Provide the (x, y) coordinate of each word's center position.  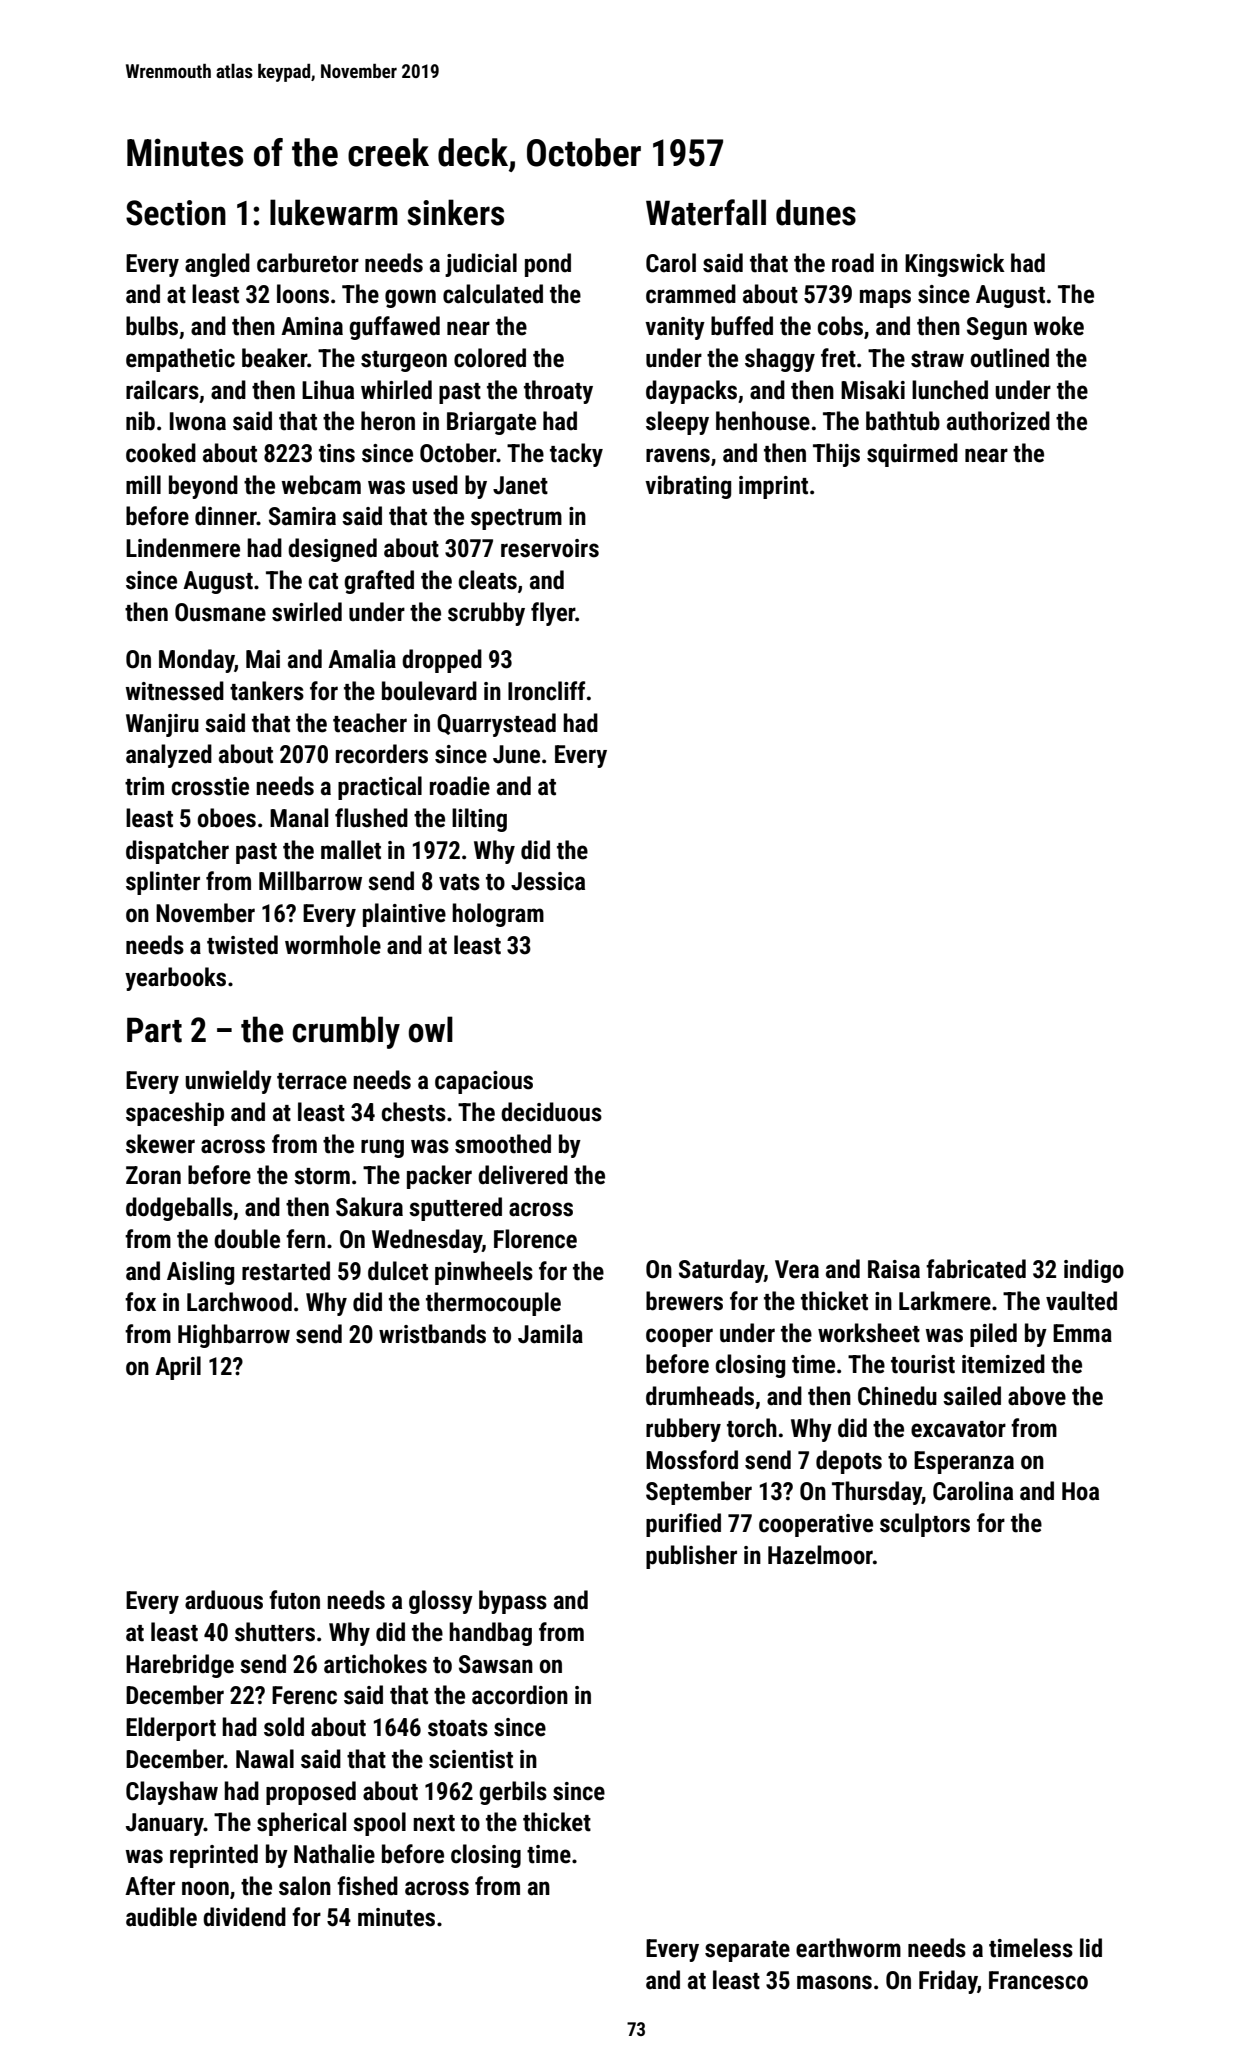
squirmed (912, 455)
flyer (553, 614)
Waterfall (706, 212)
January (165, 1824)
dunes (816, 212)
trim (144, 786)
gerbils (513, 1793)
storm (322, 1176)
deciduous (551, 1112)
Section (176, 213)
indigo (1094, 1271)
